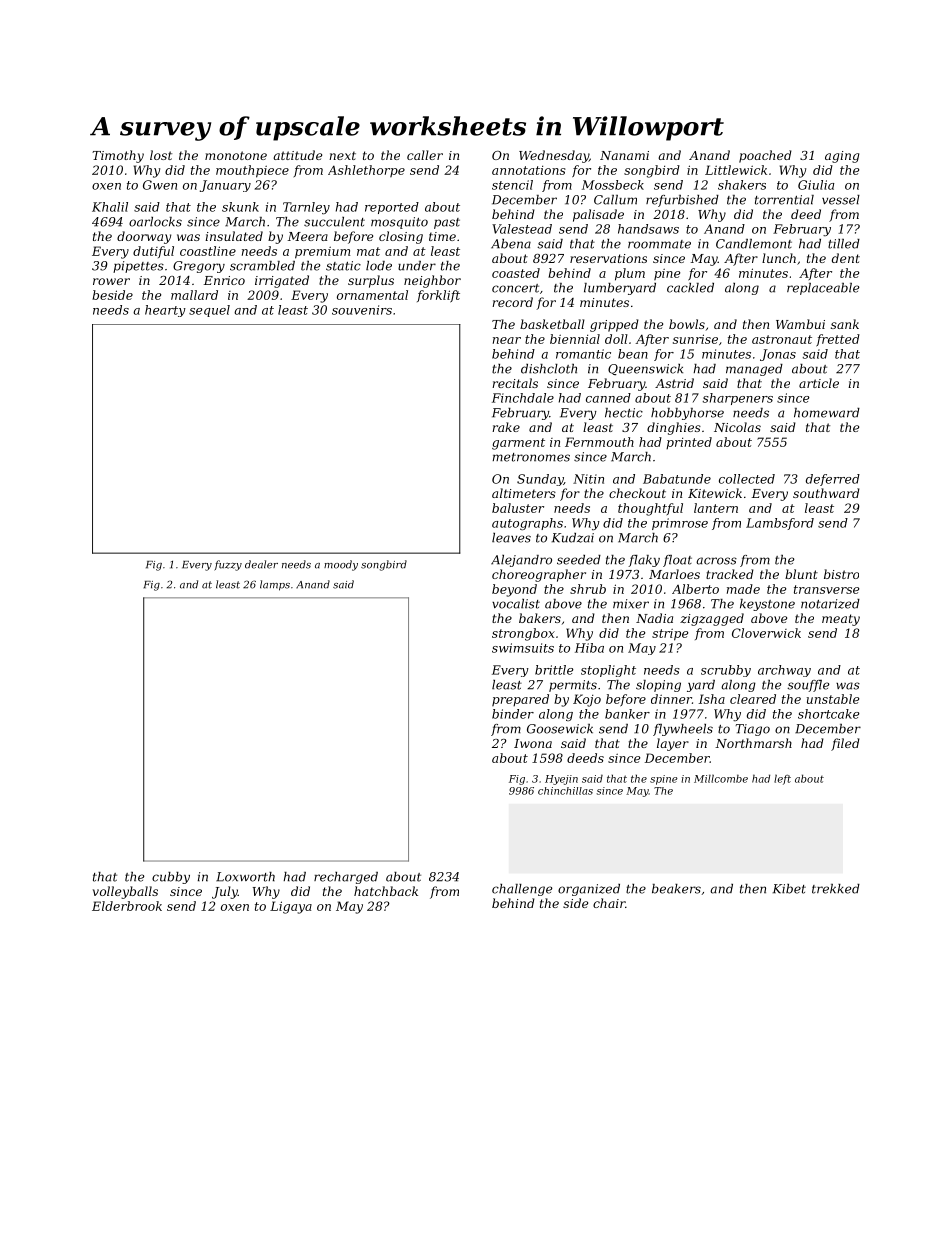 The width and height of the screenshot is (952, 1233). I want to click on Wednesday, so click(554, 156).
